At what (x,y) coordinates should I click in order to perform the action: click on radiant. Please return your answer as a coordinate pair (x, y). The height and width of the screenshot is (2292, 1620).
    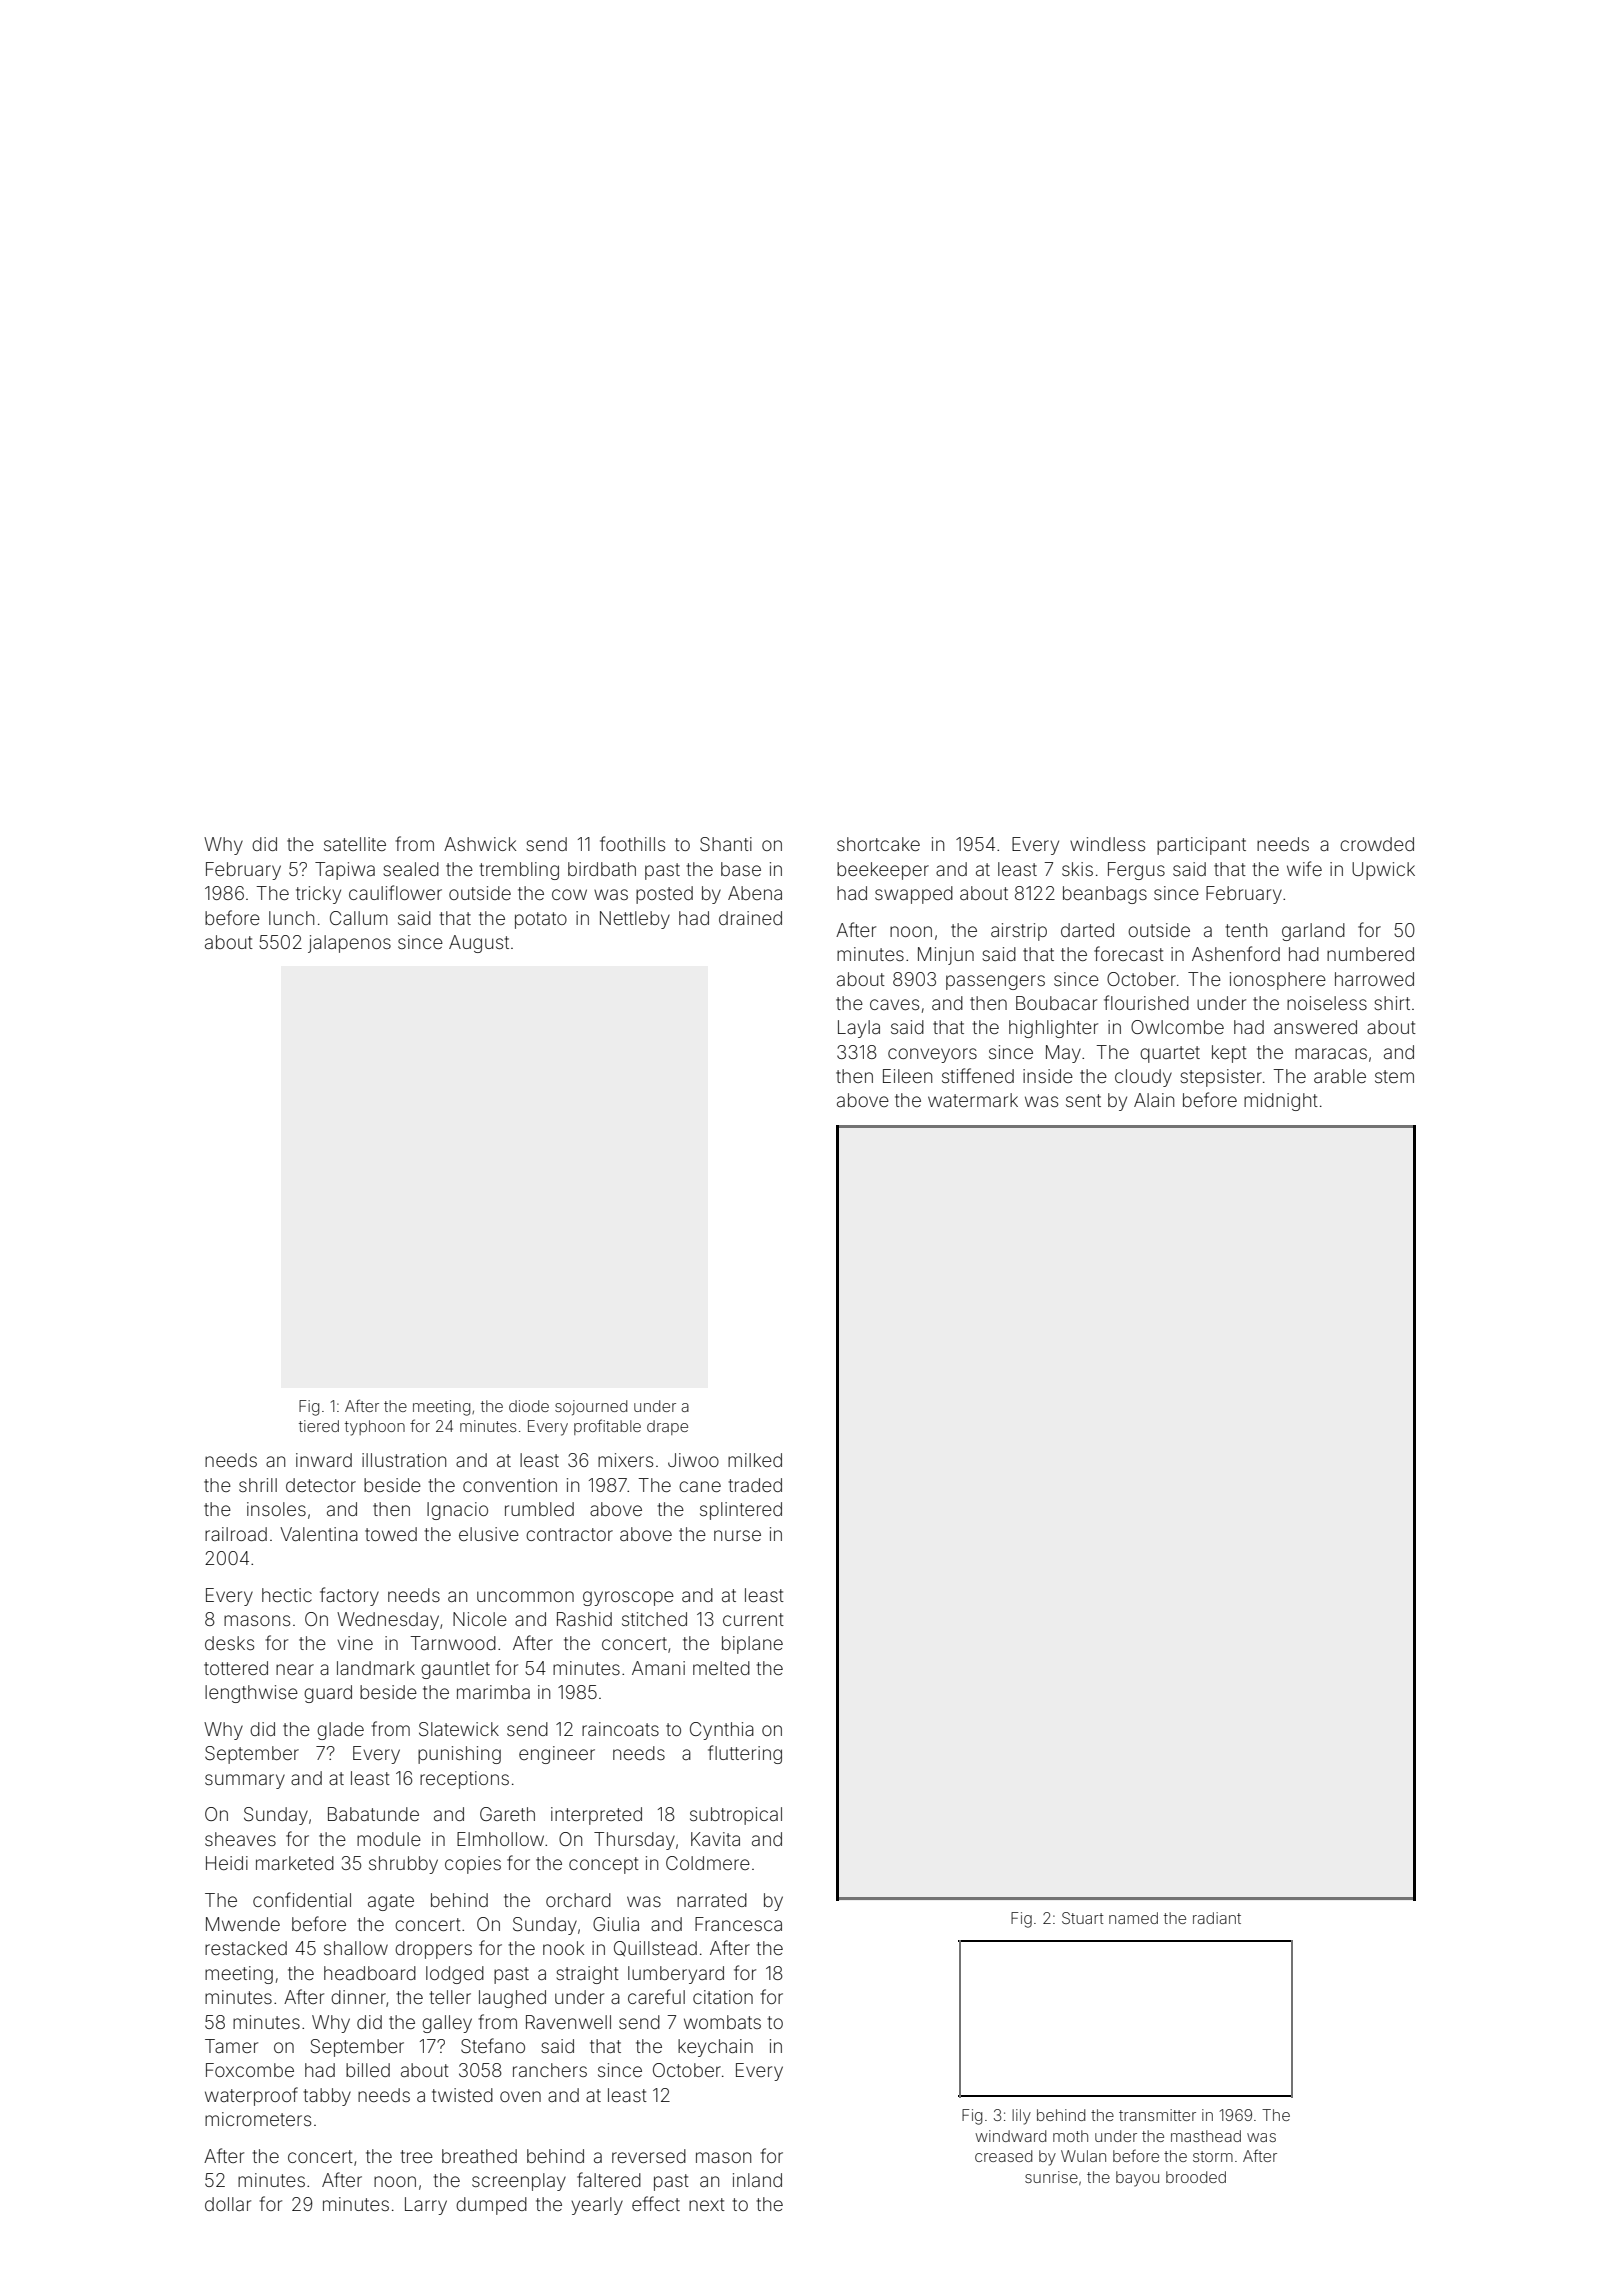
    Looking at the image, I should click on (1217, 1918).
